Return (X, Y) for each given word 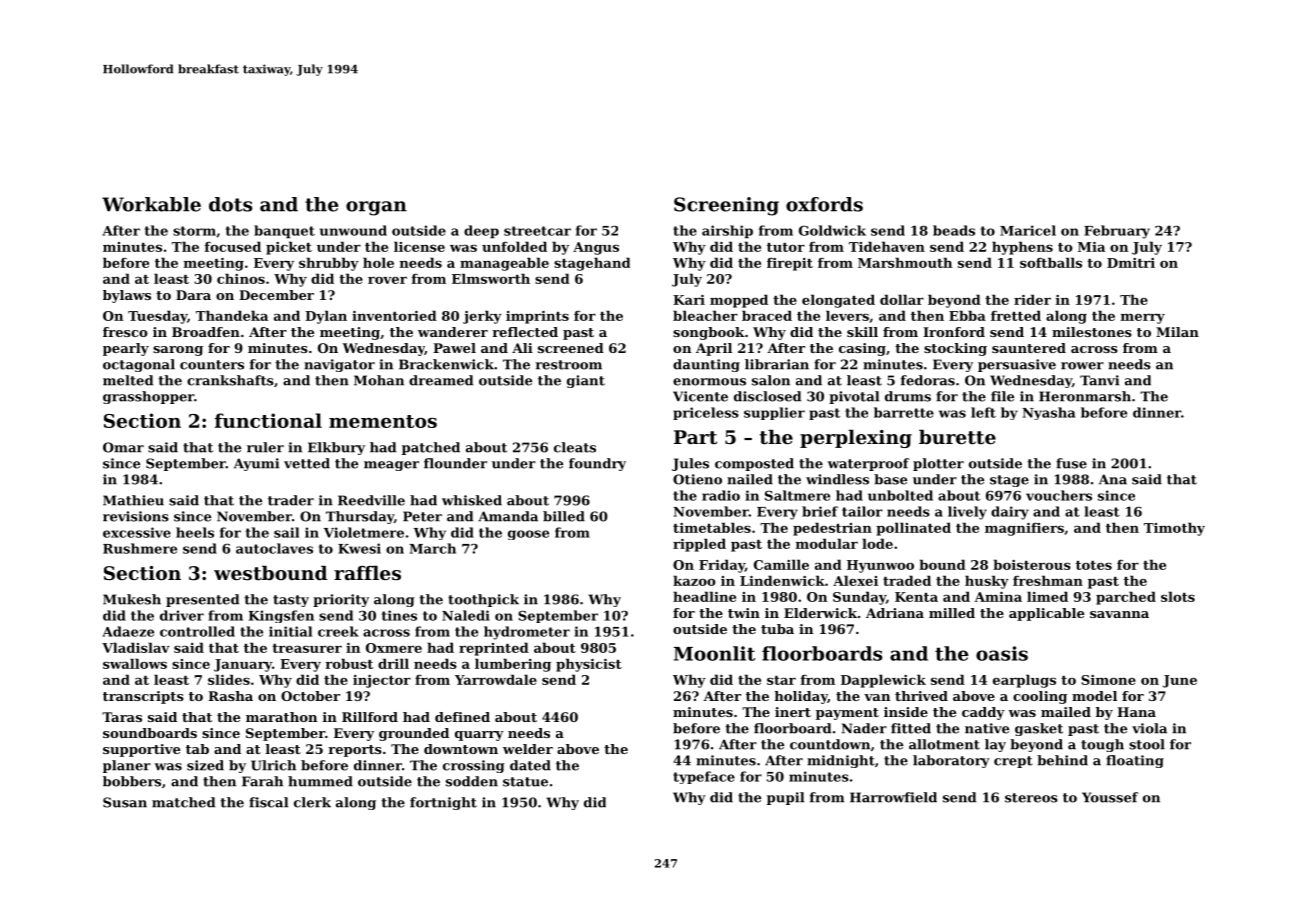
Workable (151, 204)
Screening (726, 206)
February (1117, 232)
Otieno (697, 479)
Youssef (1110, 797)
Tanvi (1099, 380)
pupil (785, 798)
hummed (320, 781)
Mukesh (132, 599)
